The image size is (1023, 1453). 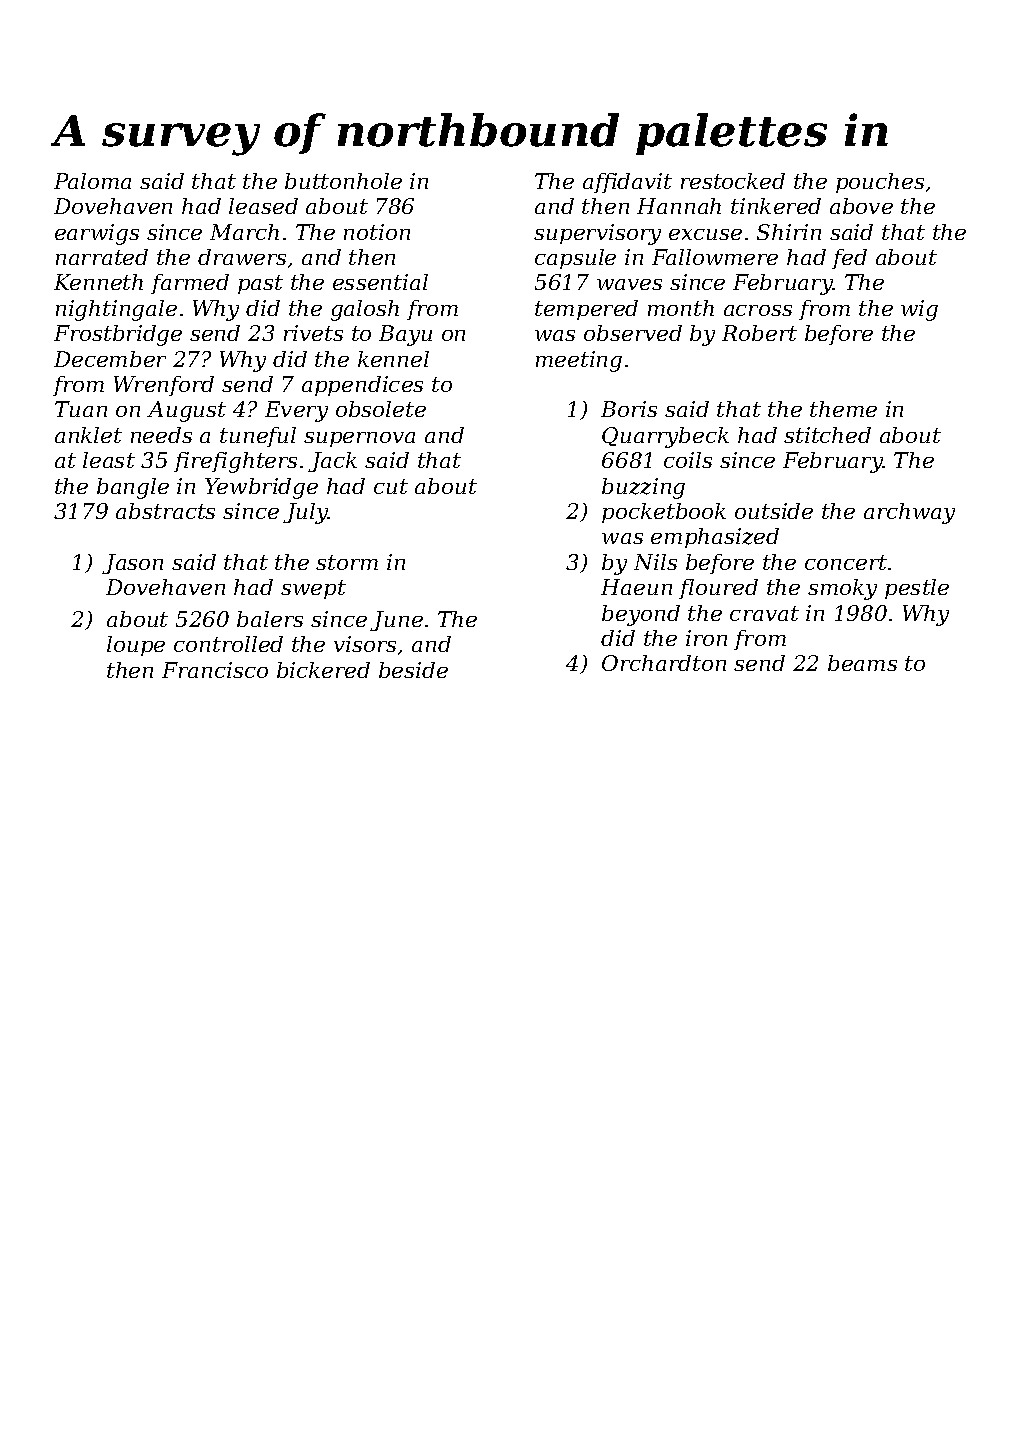 What do you see at coordinates (586, 310) in the screenshot?
I see `tempered` at bounding box center [586, 310].
